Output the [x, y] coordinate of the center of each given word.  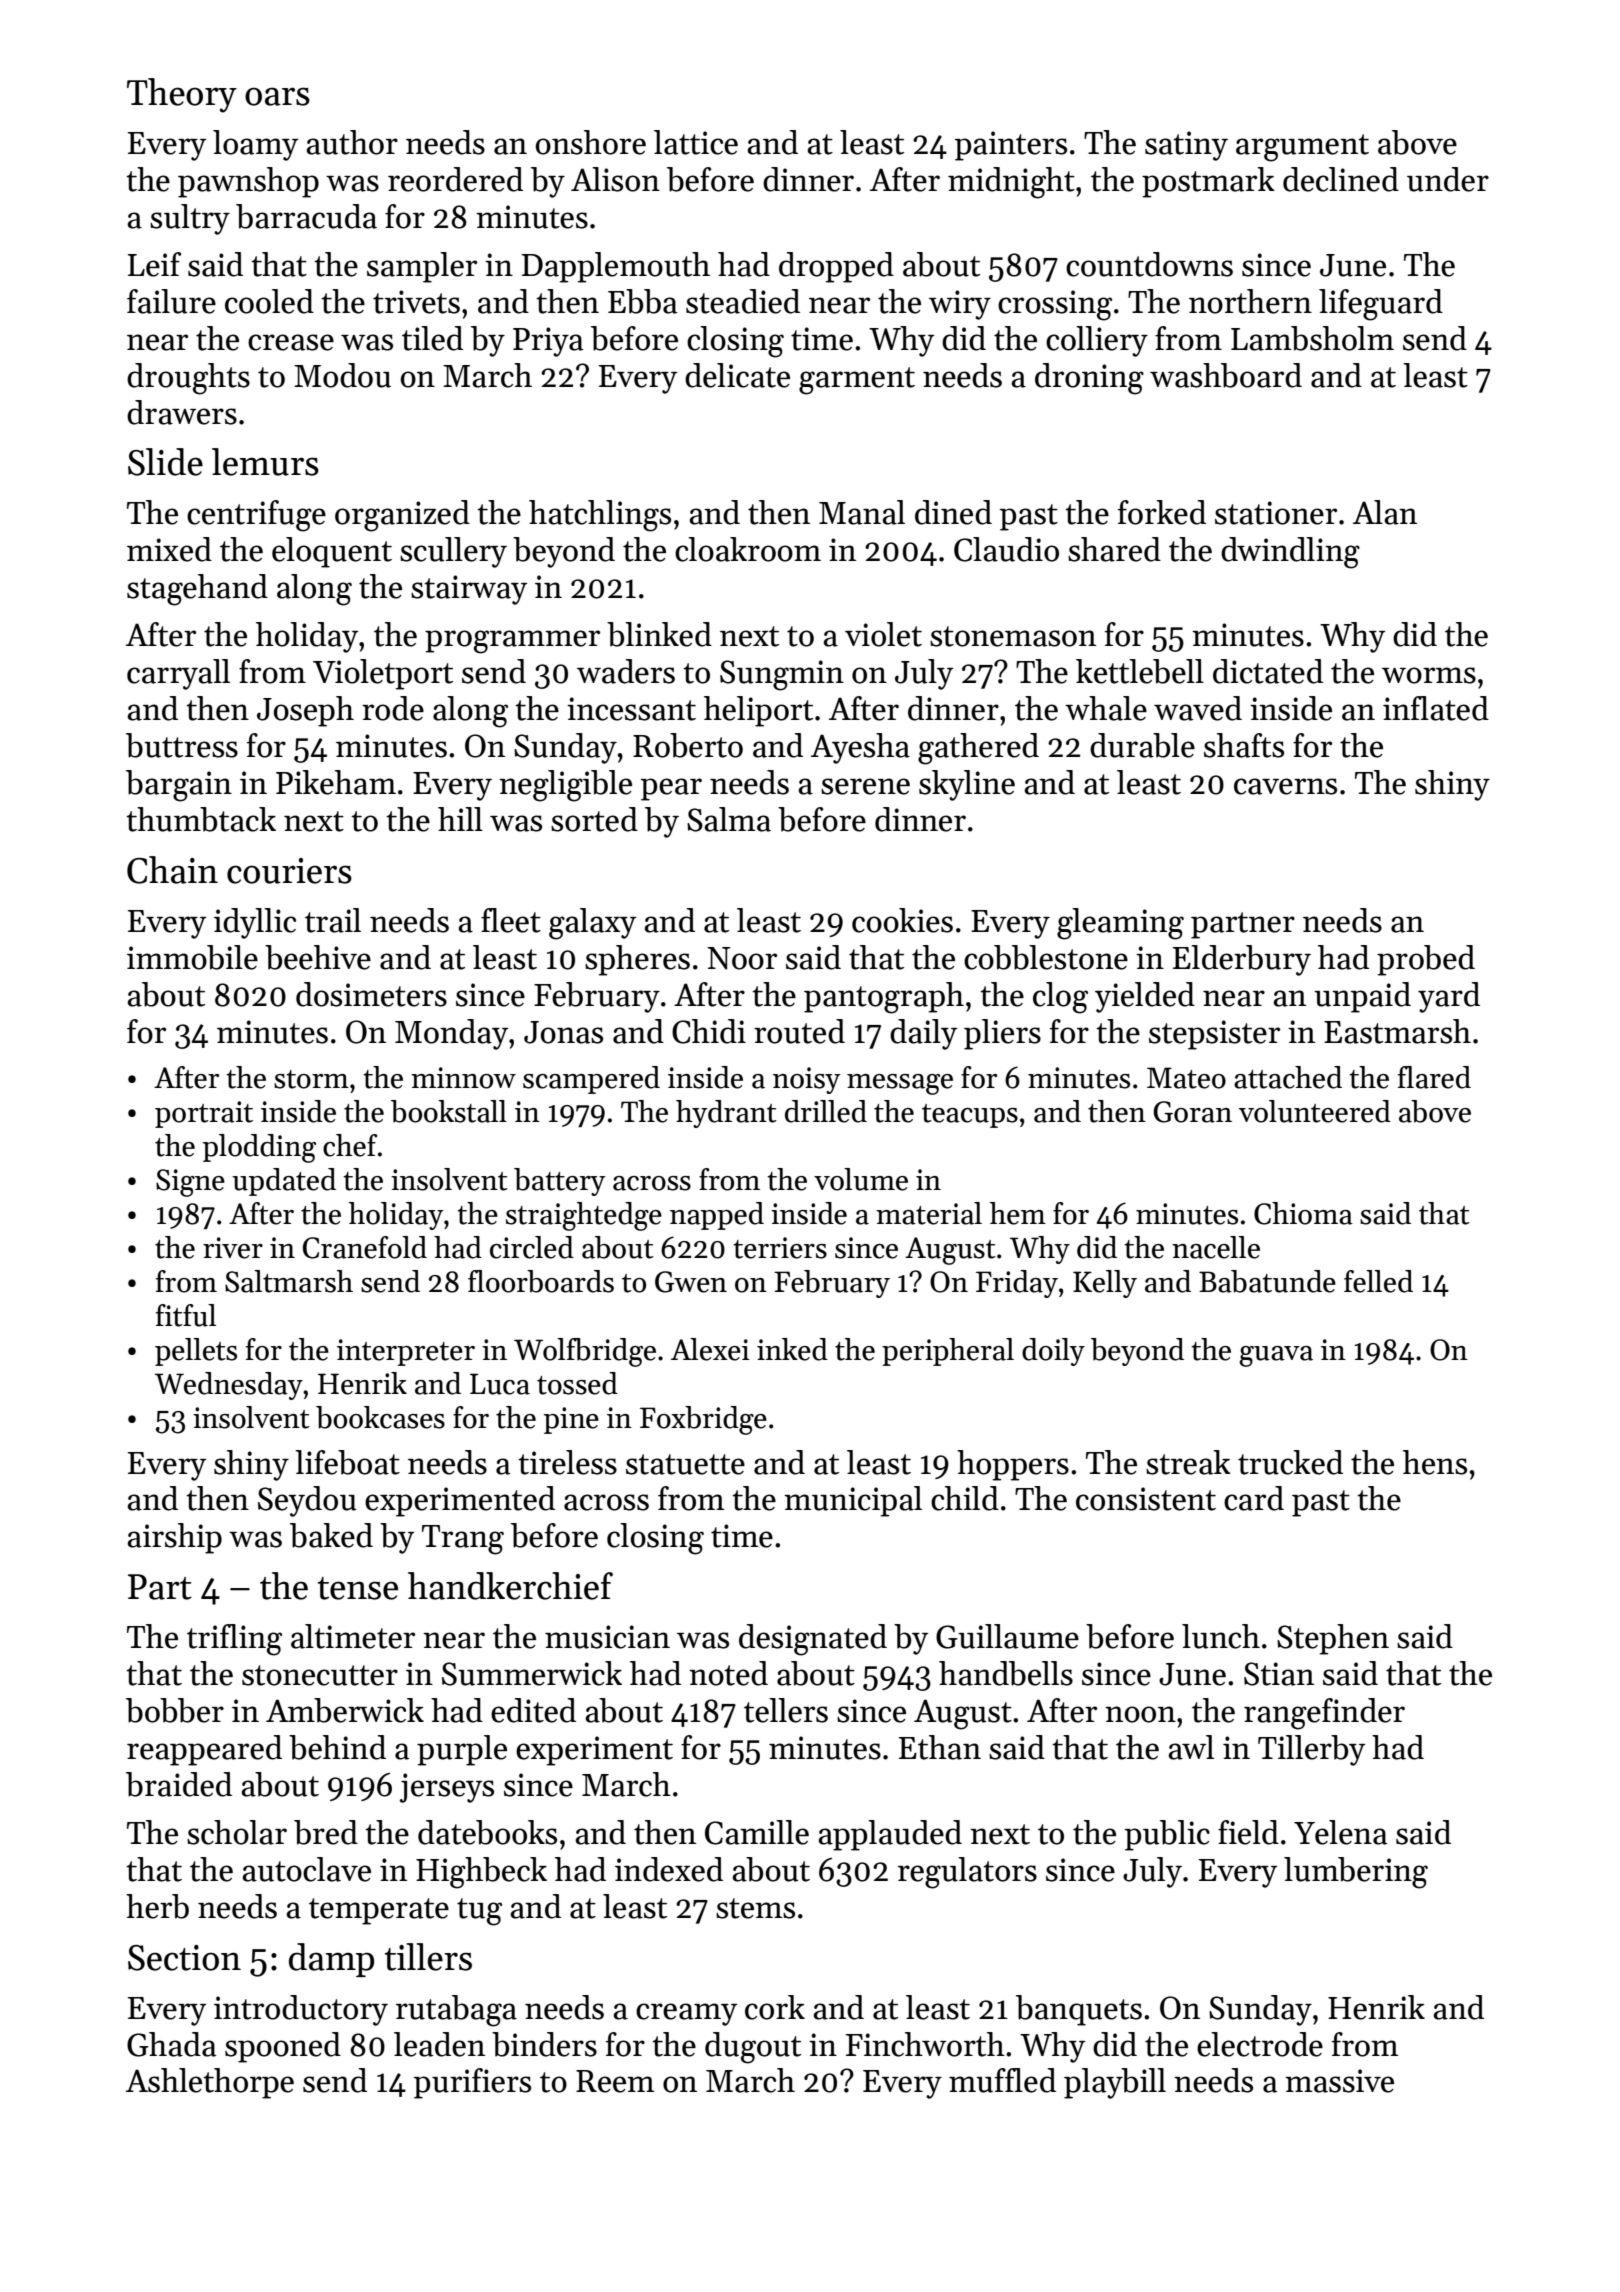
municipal [853, 1501]
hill [460, 819]
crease [291, 342]
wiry [960, 305]
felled [1378, 1281]
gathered [978, 749]
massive [1339, 2081]
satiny [1186, 146]
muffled [1002, 2080]
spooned [283, 2047]
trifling [234, 1640]
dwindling [1290, 553]
